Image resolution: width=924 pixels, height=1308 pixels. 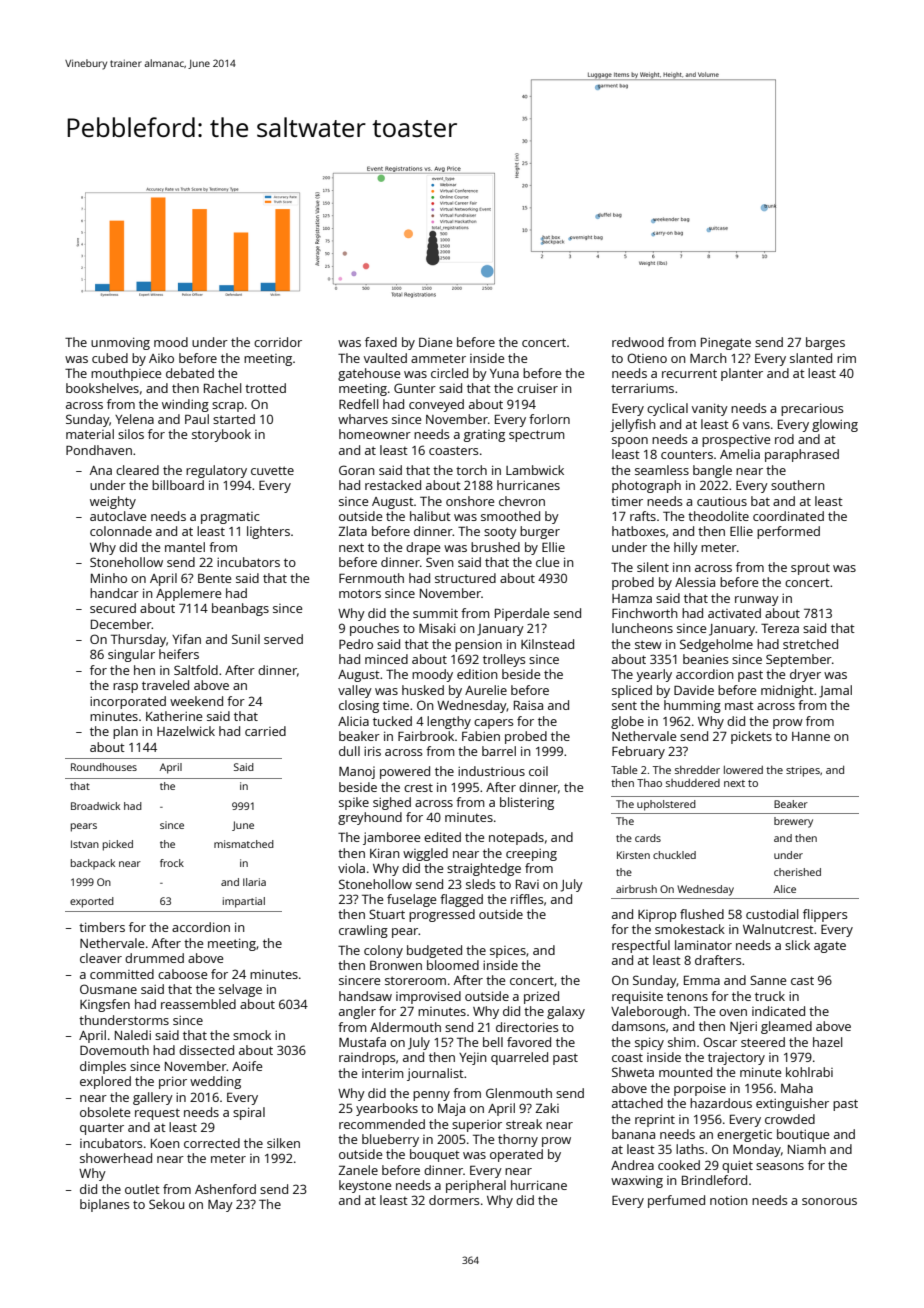 I want to click on sonorous, so click(x=829, y=1201).
